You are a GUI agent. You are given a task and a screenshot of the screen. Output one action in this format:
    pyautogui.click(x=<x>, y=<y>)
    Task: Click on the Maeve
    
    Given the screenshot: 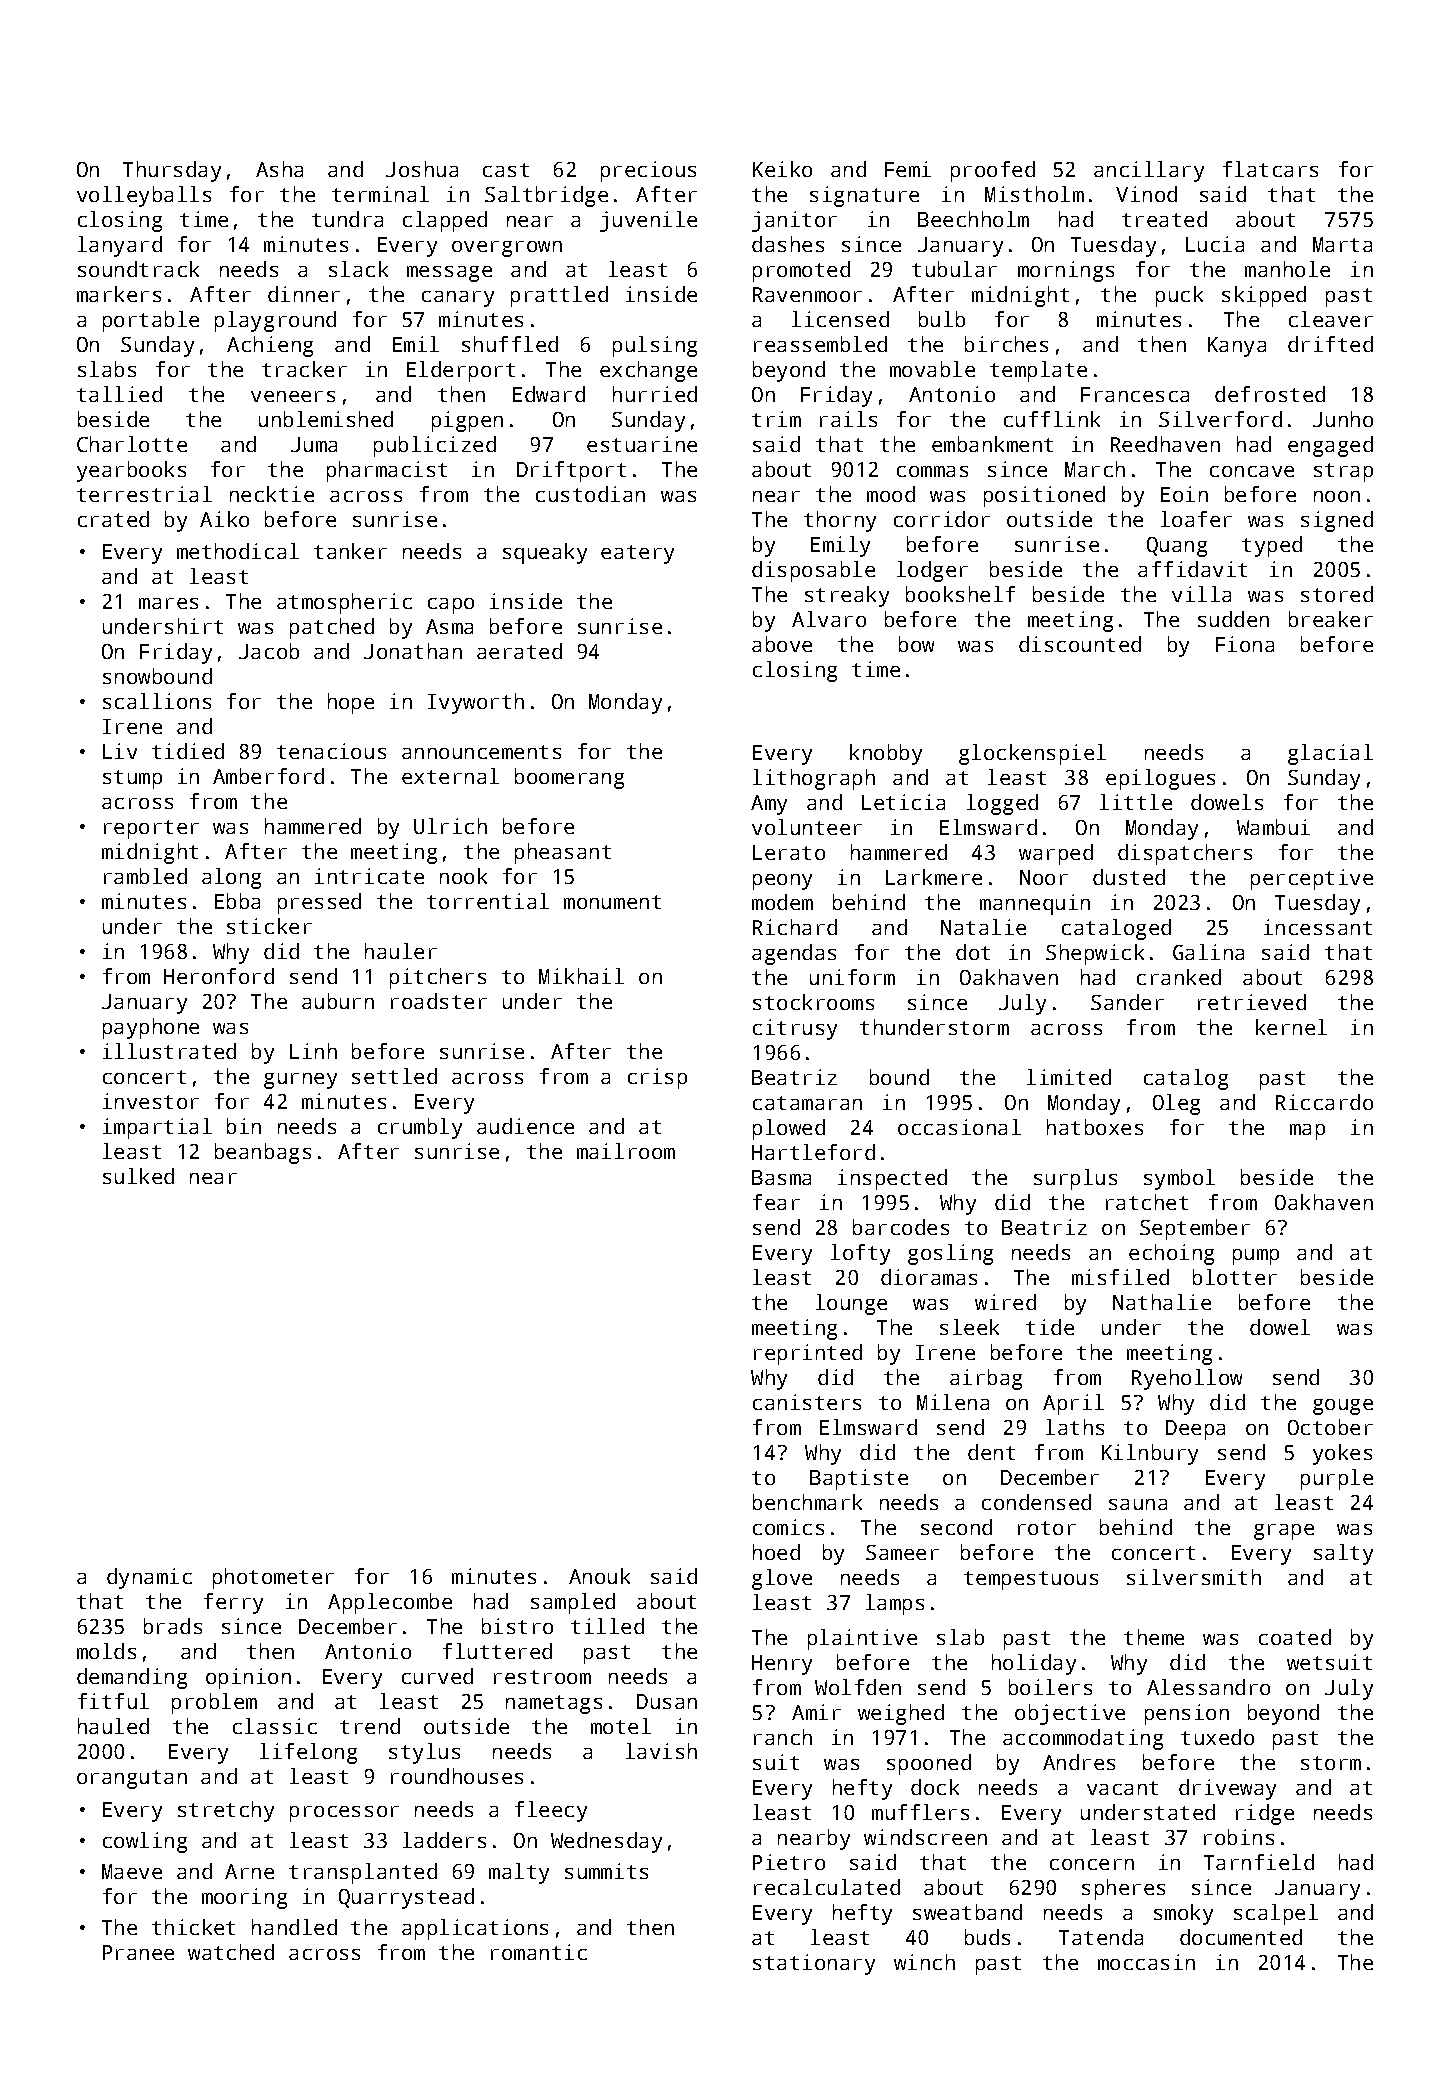 What is the action you would take?
    pyautogui.click(x=132, y=1871)
